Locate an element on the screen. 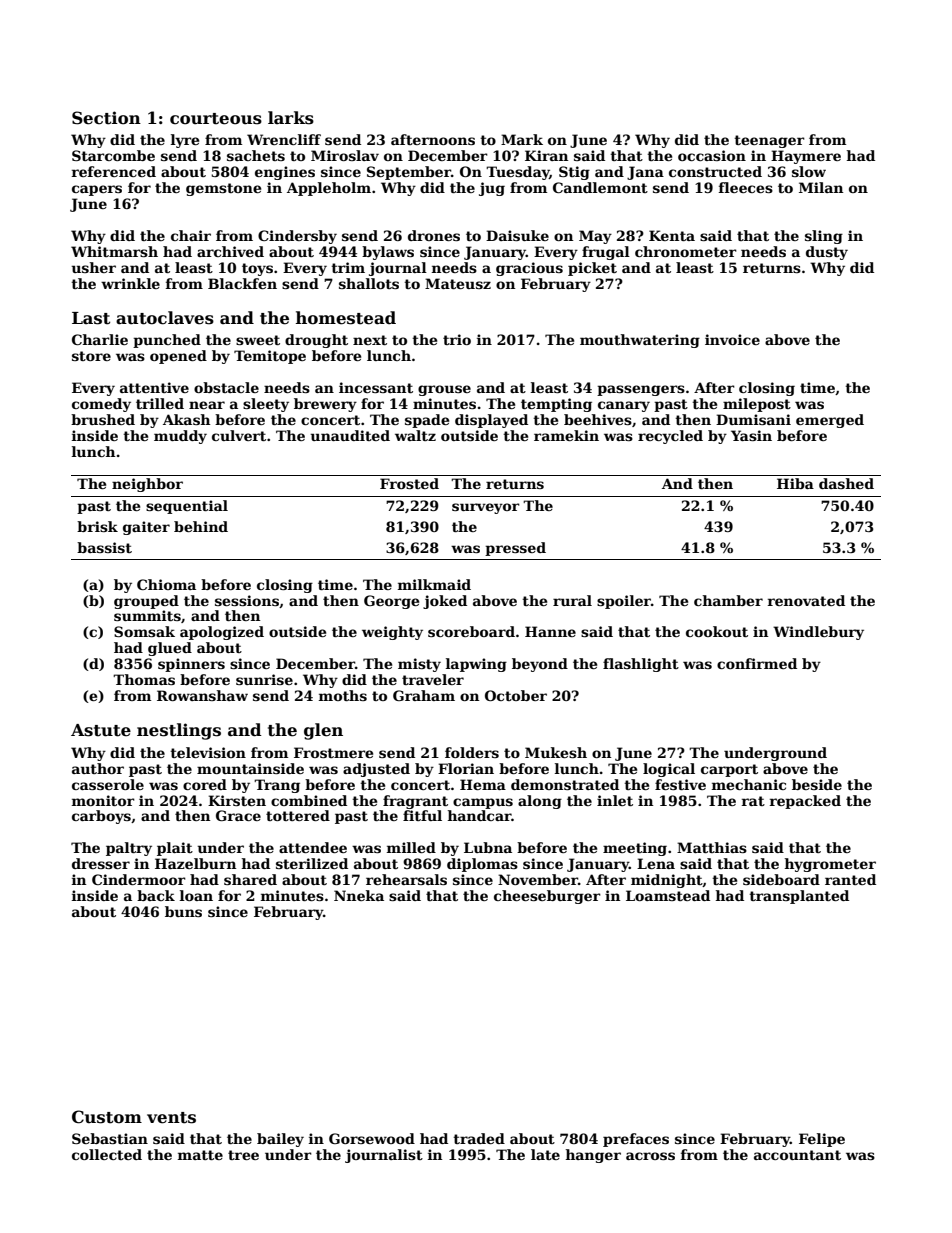 Image resolution: width=952 pixels, height=1233 pixels. Nneka is located at coordinates (359, 895).
